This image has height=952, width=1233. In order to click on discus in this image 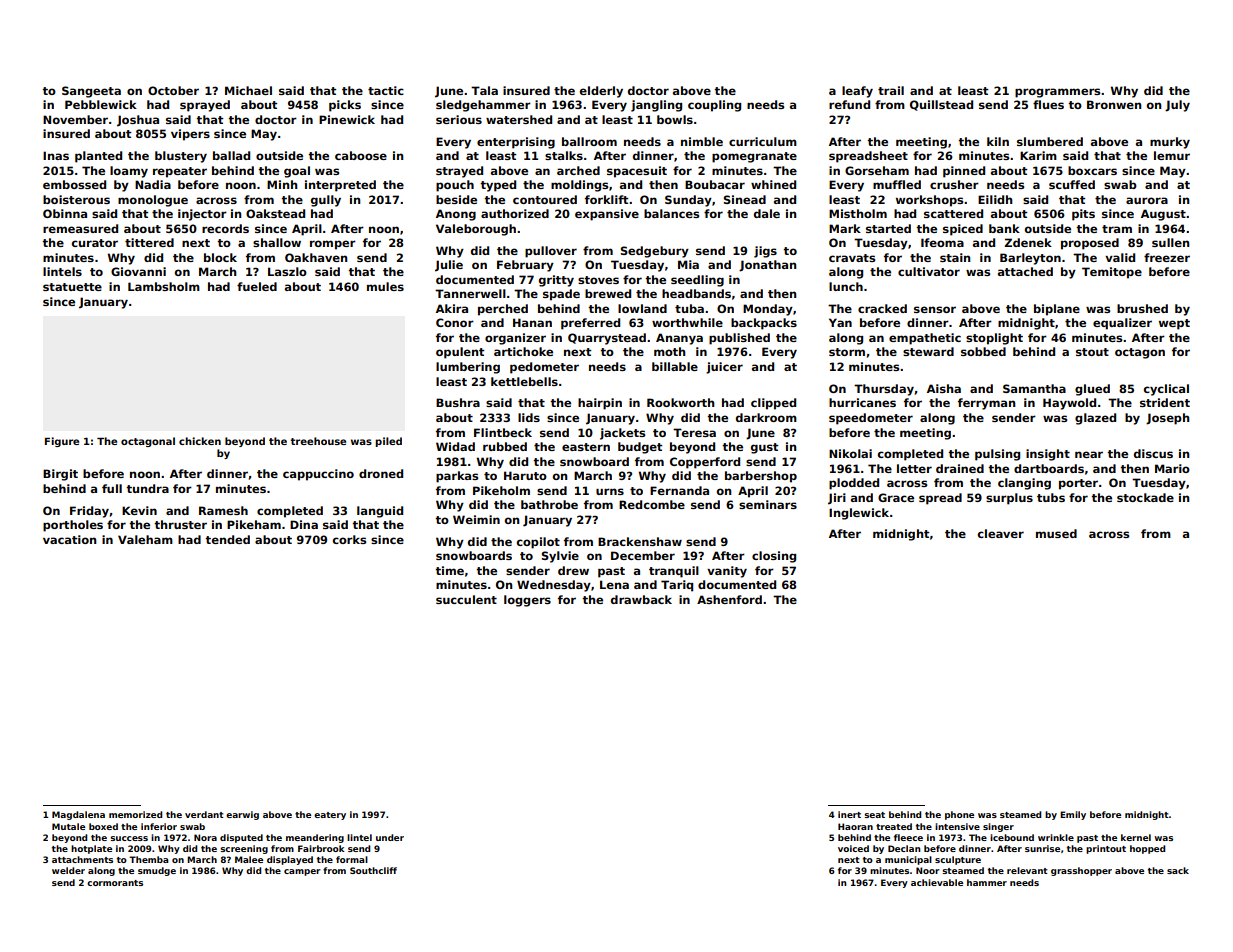, I will do `click(1153, 453)`.
